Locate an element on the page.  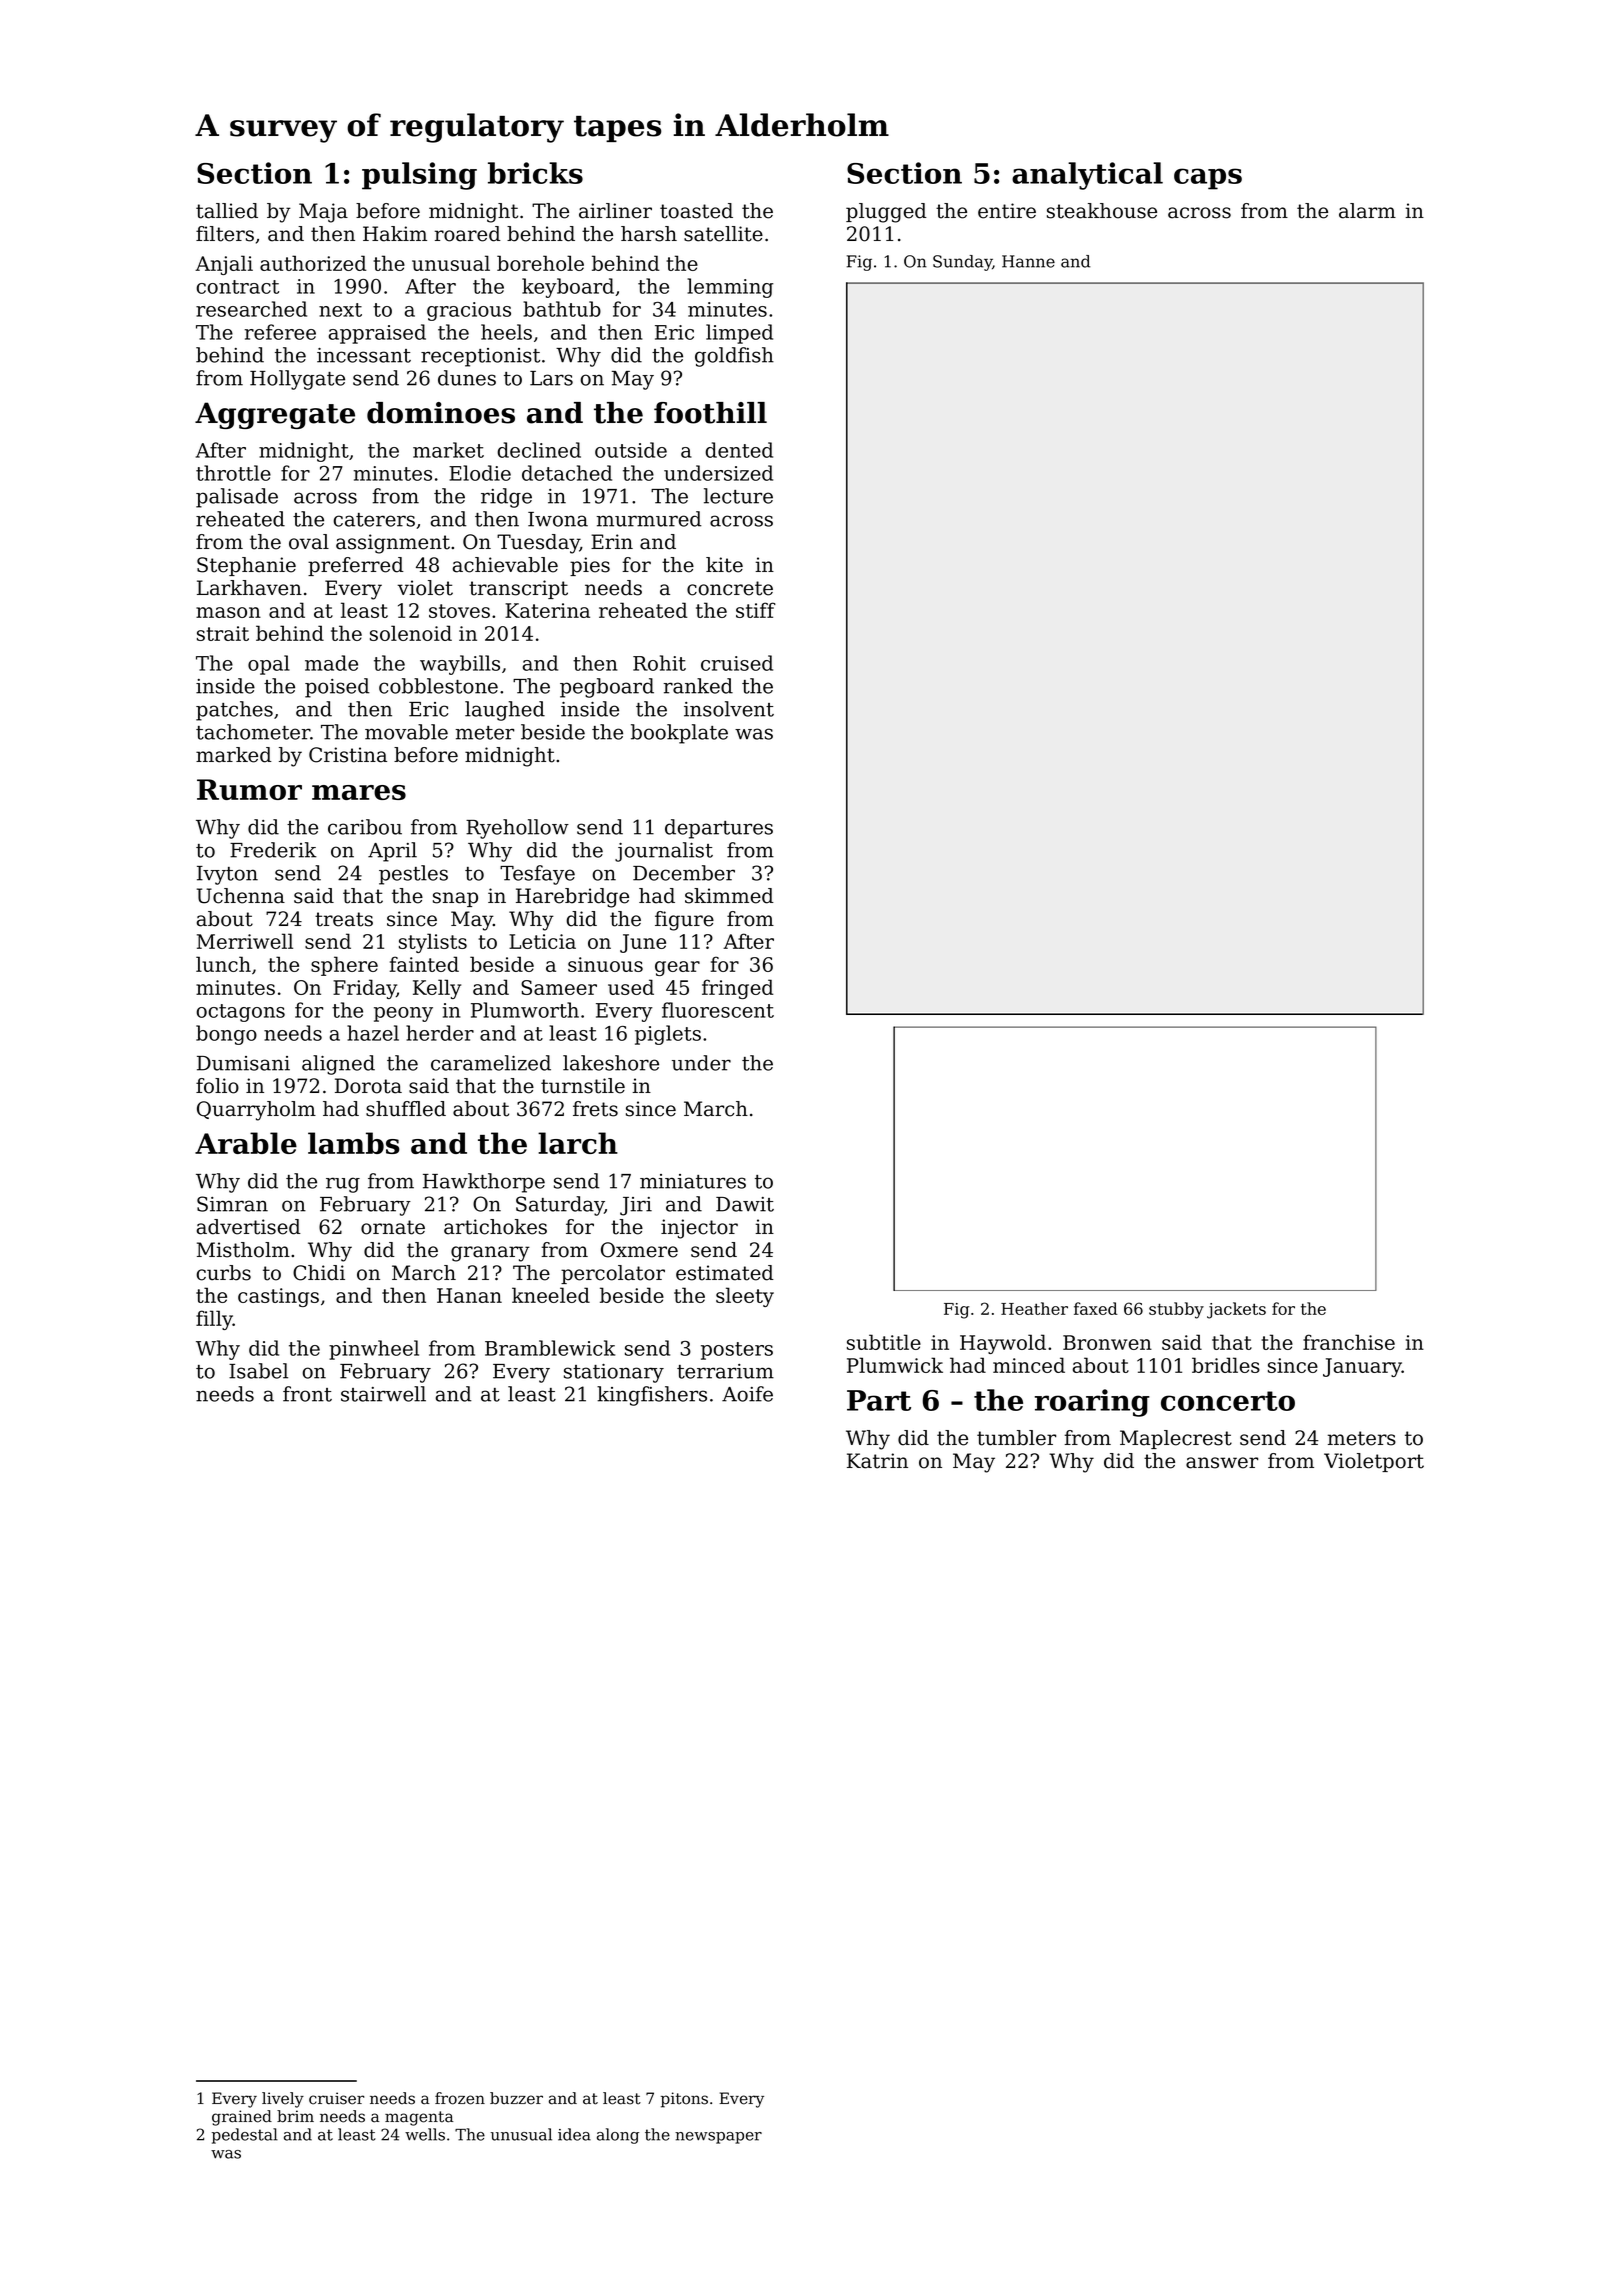
insolvent is located at coordinates (729, 709).
